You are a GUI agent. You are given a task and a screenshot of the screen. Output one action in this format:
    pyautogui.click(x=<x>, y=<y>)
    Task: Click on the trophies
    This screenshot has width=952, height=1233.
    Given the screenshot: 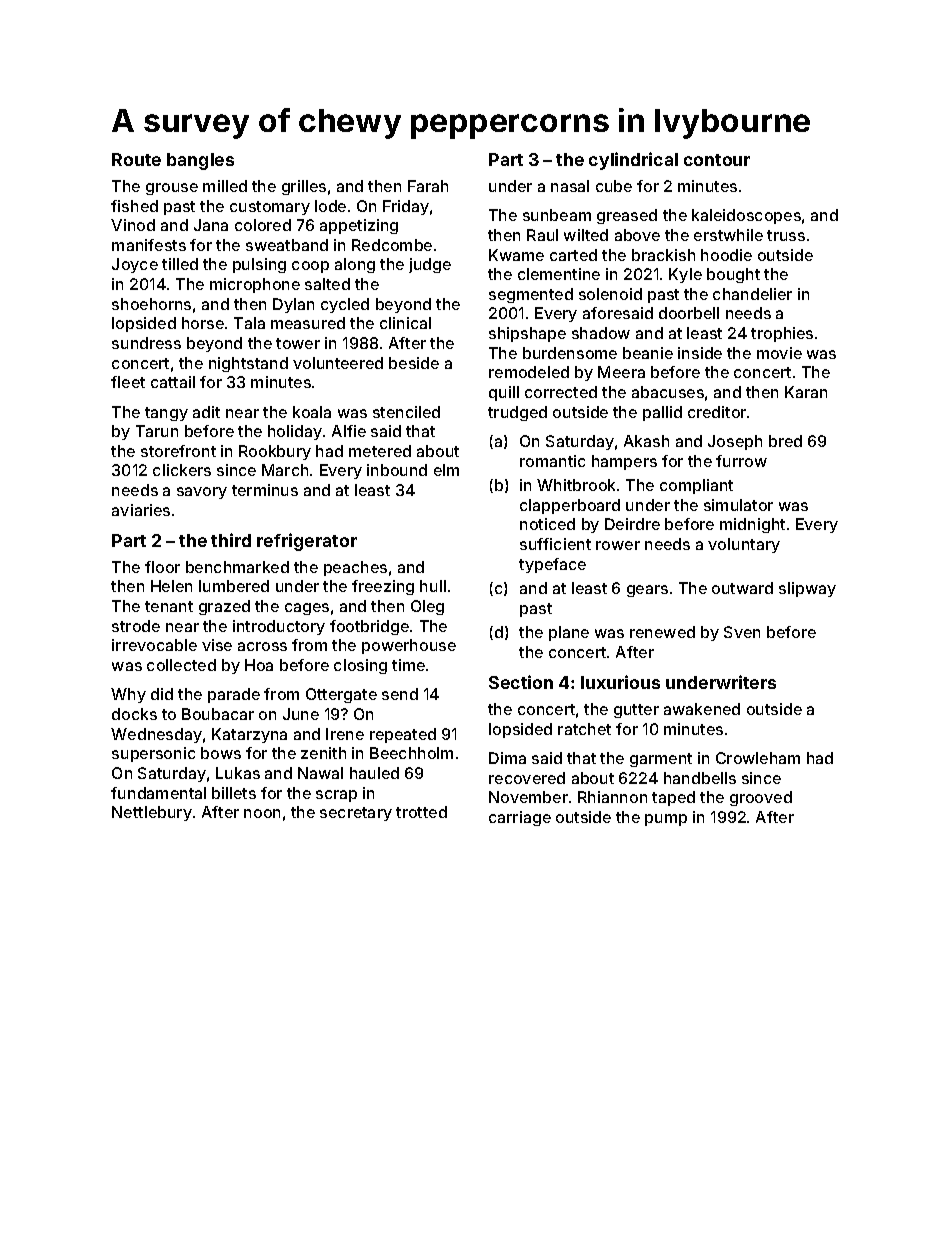 What is the action you would take?
    pyautogui.click(x=782, y=334)
